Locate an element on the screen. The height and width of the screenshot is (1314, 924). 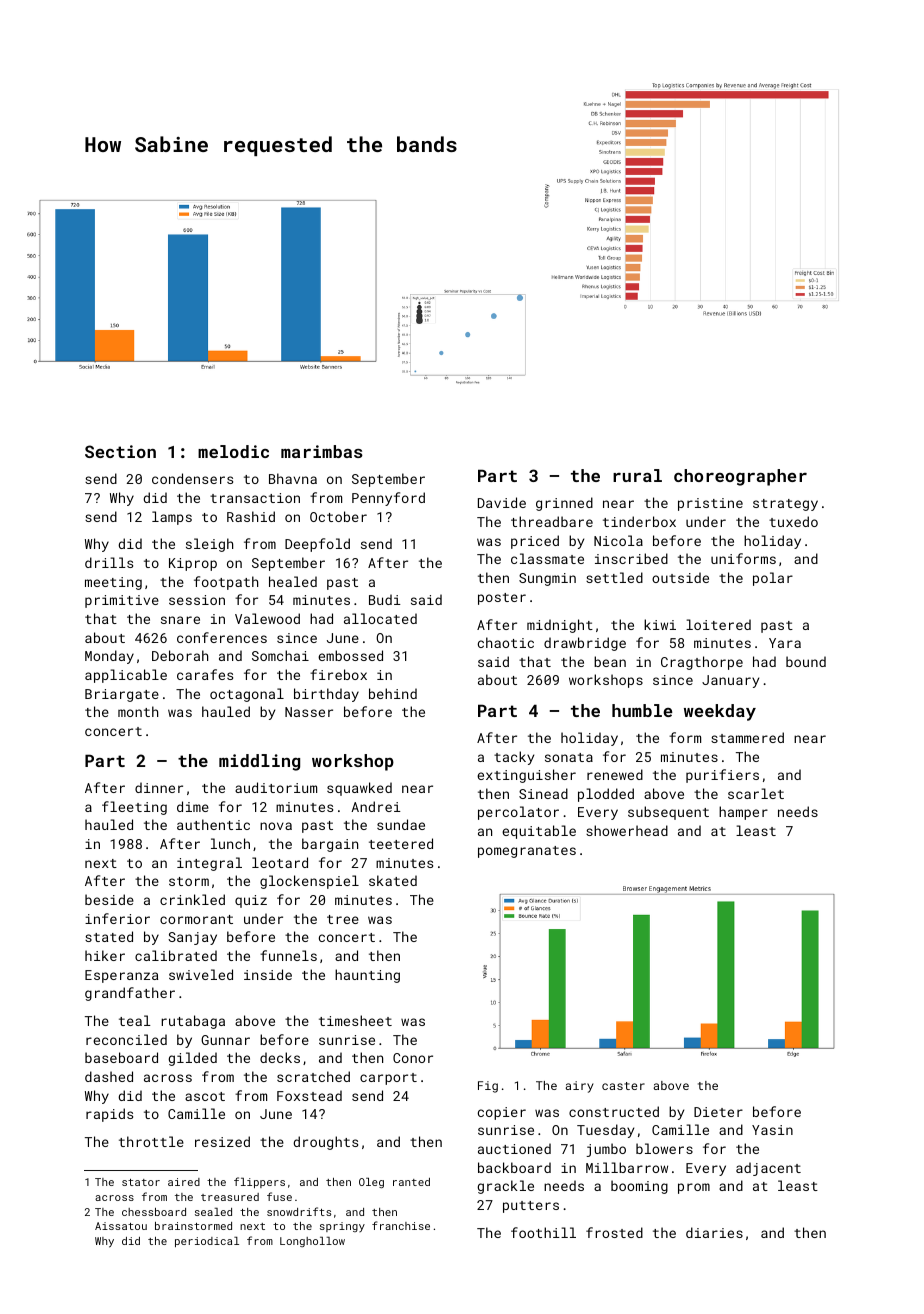
ranted is located at coordinates (411, 1182).
